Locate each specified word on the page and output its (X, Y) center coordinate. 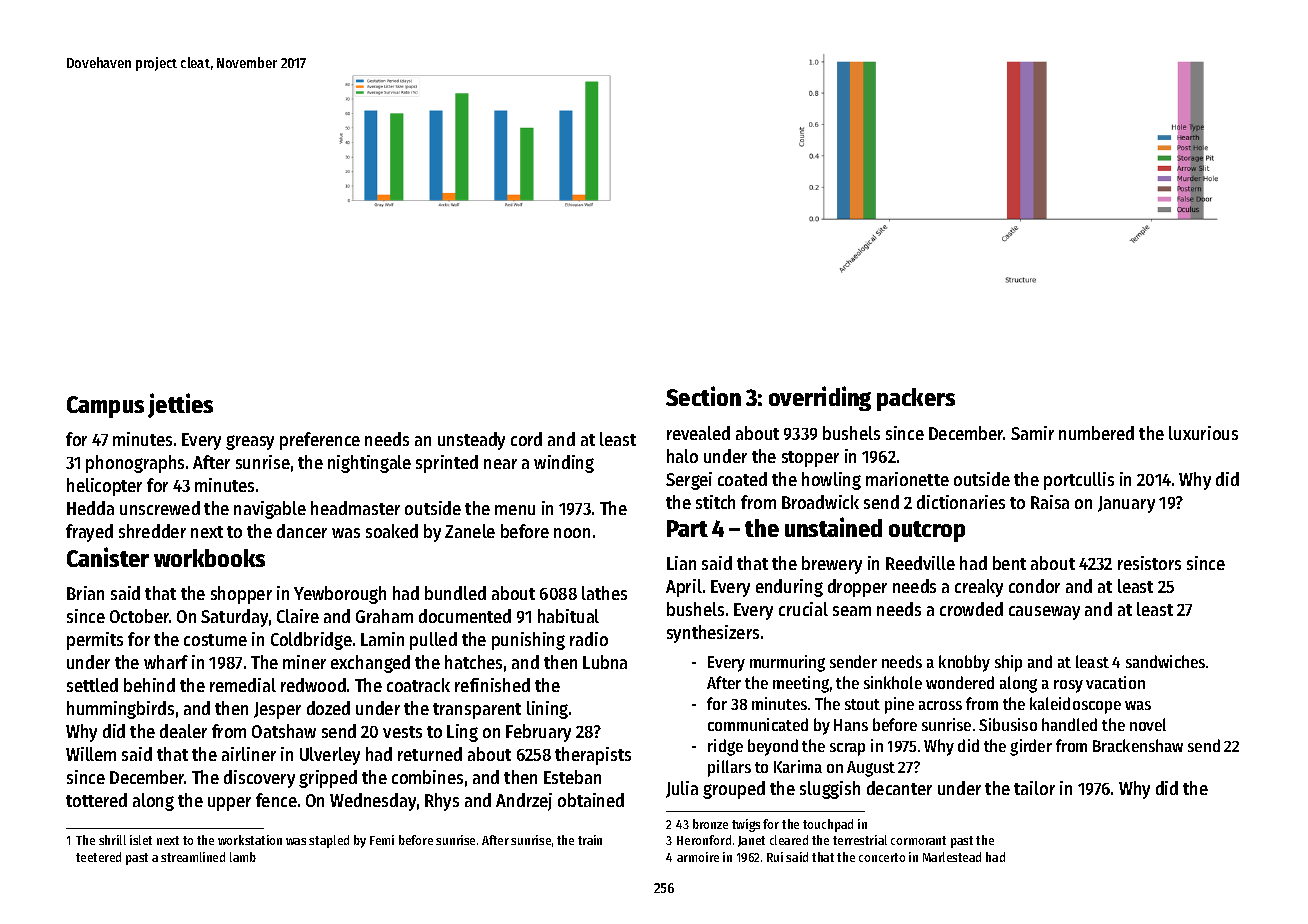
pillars (729, 768)
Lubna (605, 662)
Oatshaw (284, 731)
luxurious (1203, 433)
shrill (112, 840)
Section (703, 396)
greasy (250, 442)
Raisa (1050, 502)
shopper (241, 595)
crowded (971, 609)
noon (572, 533)
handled (1069, 724)
